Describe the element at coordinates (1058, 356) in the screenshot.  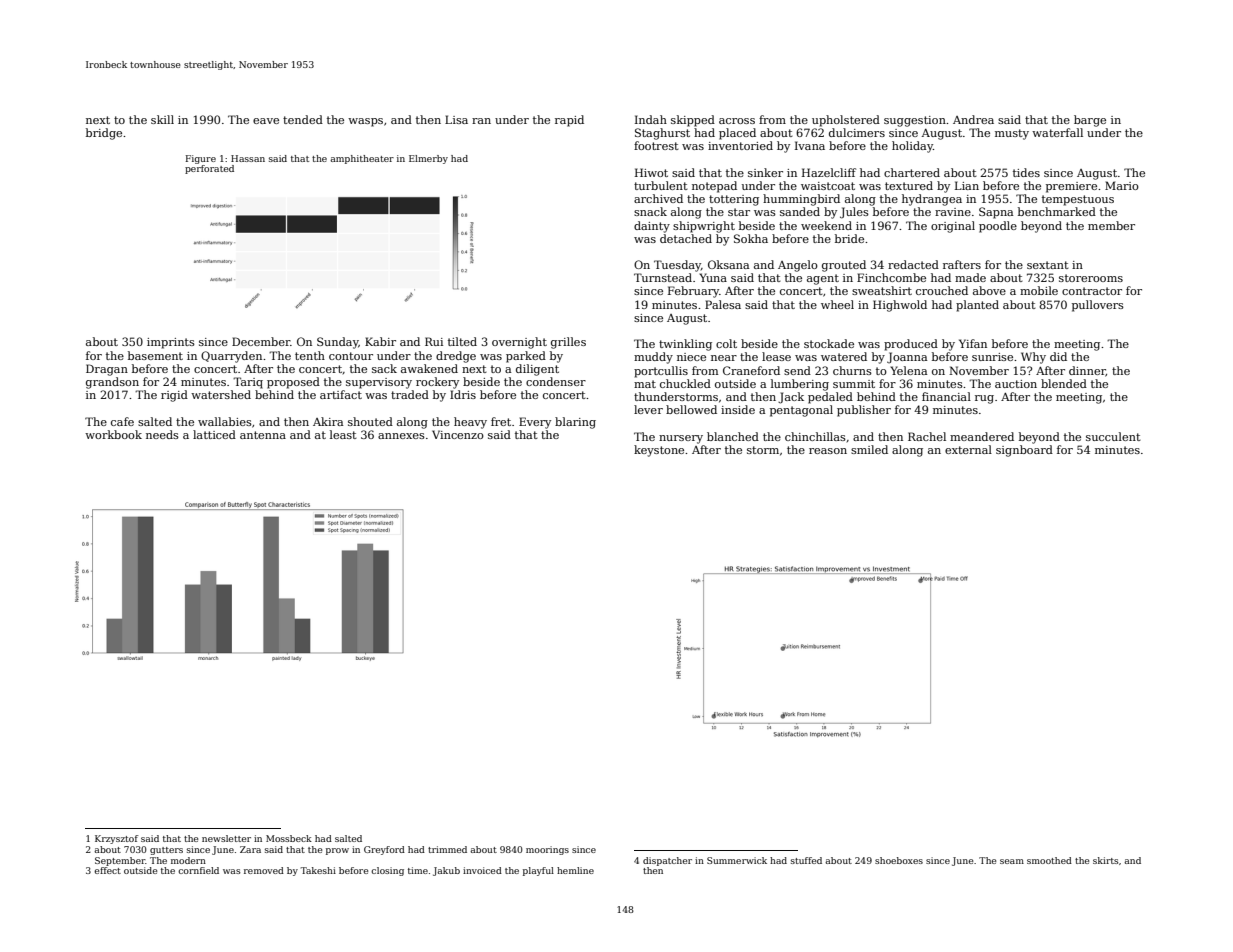
I see `did` at that location.
